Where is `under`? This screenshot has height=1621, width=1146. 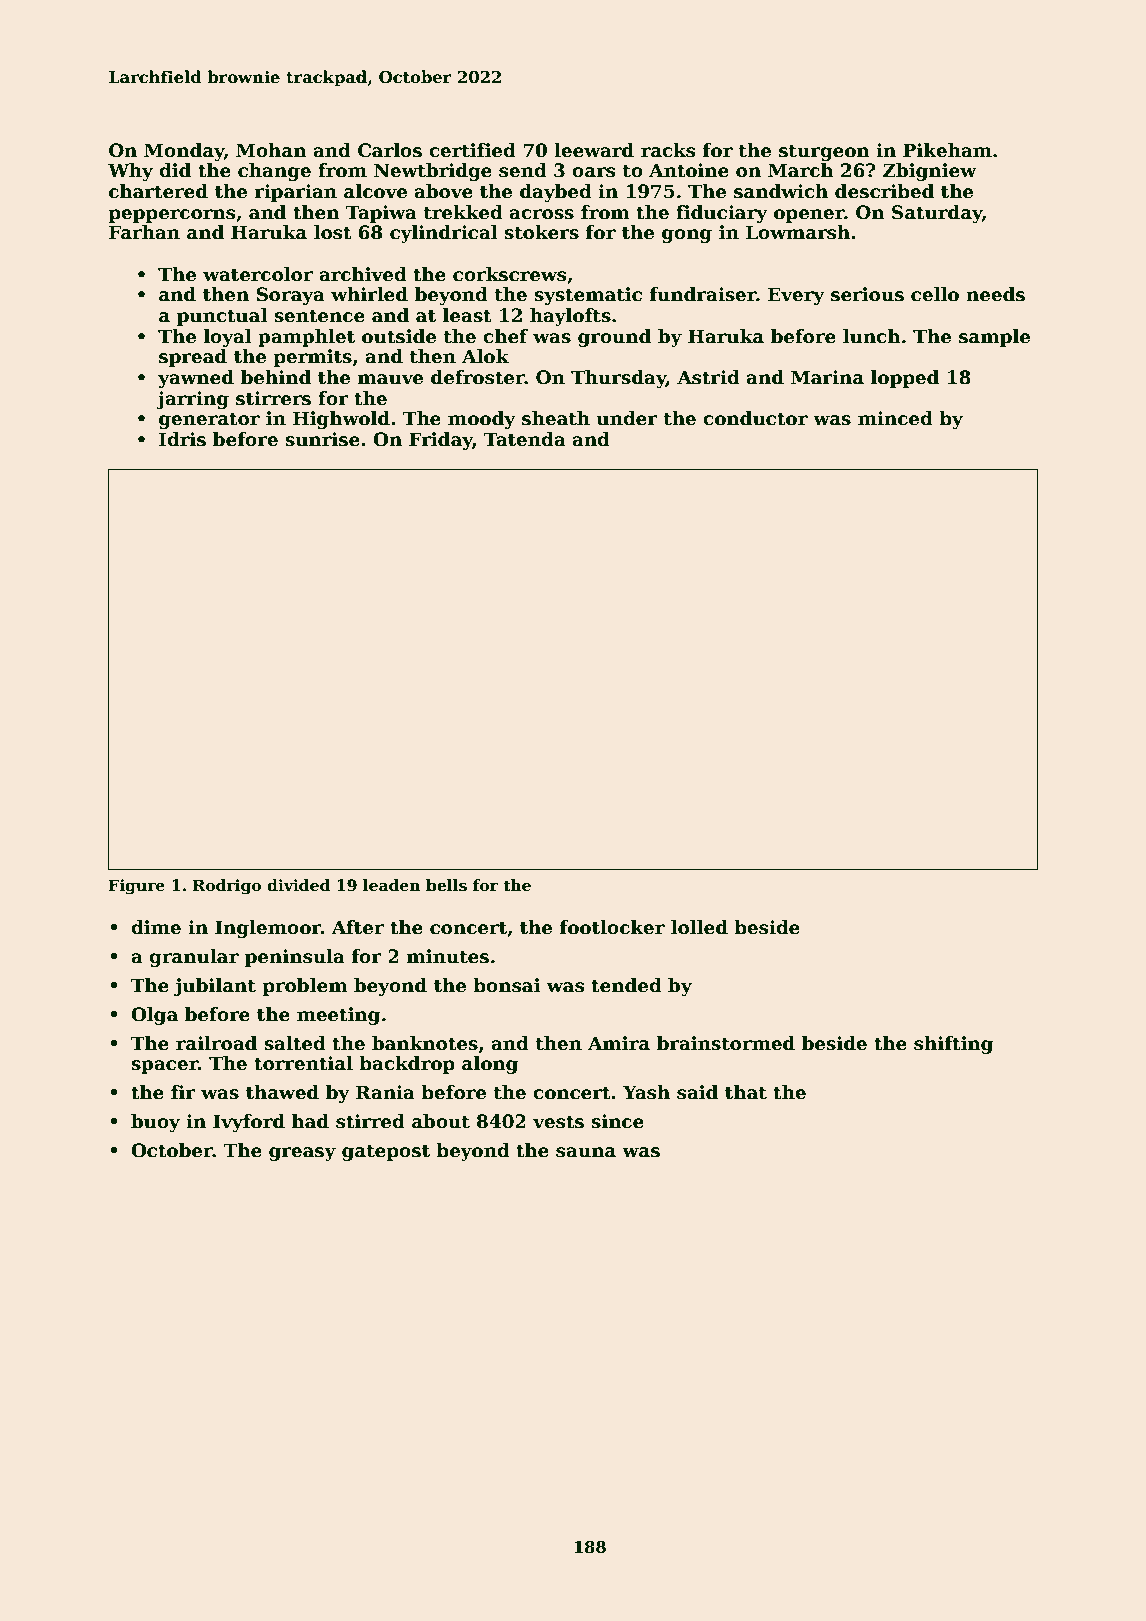 under is located at coordinates (627, 418).
